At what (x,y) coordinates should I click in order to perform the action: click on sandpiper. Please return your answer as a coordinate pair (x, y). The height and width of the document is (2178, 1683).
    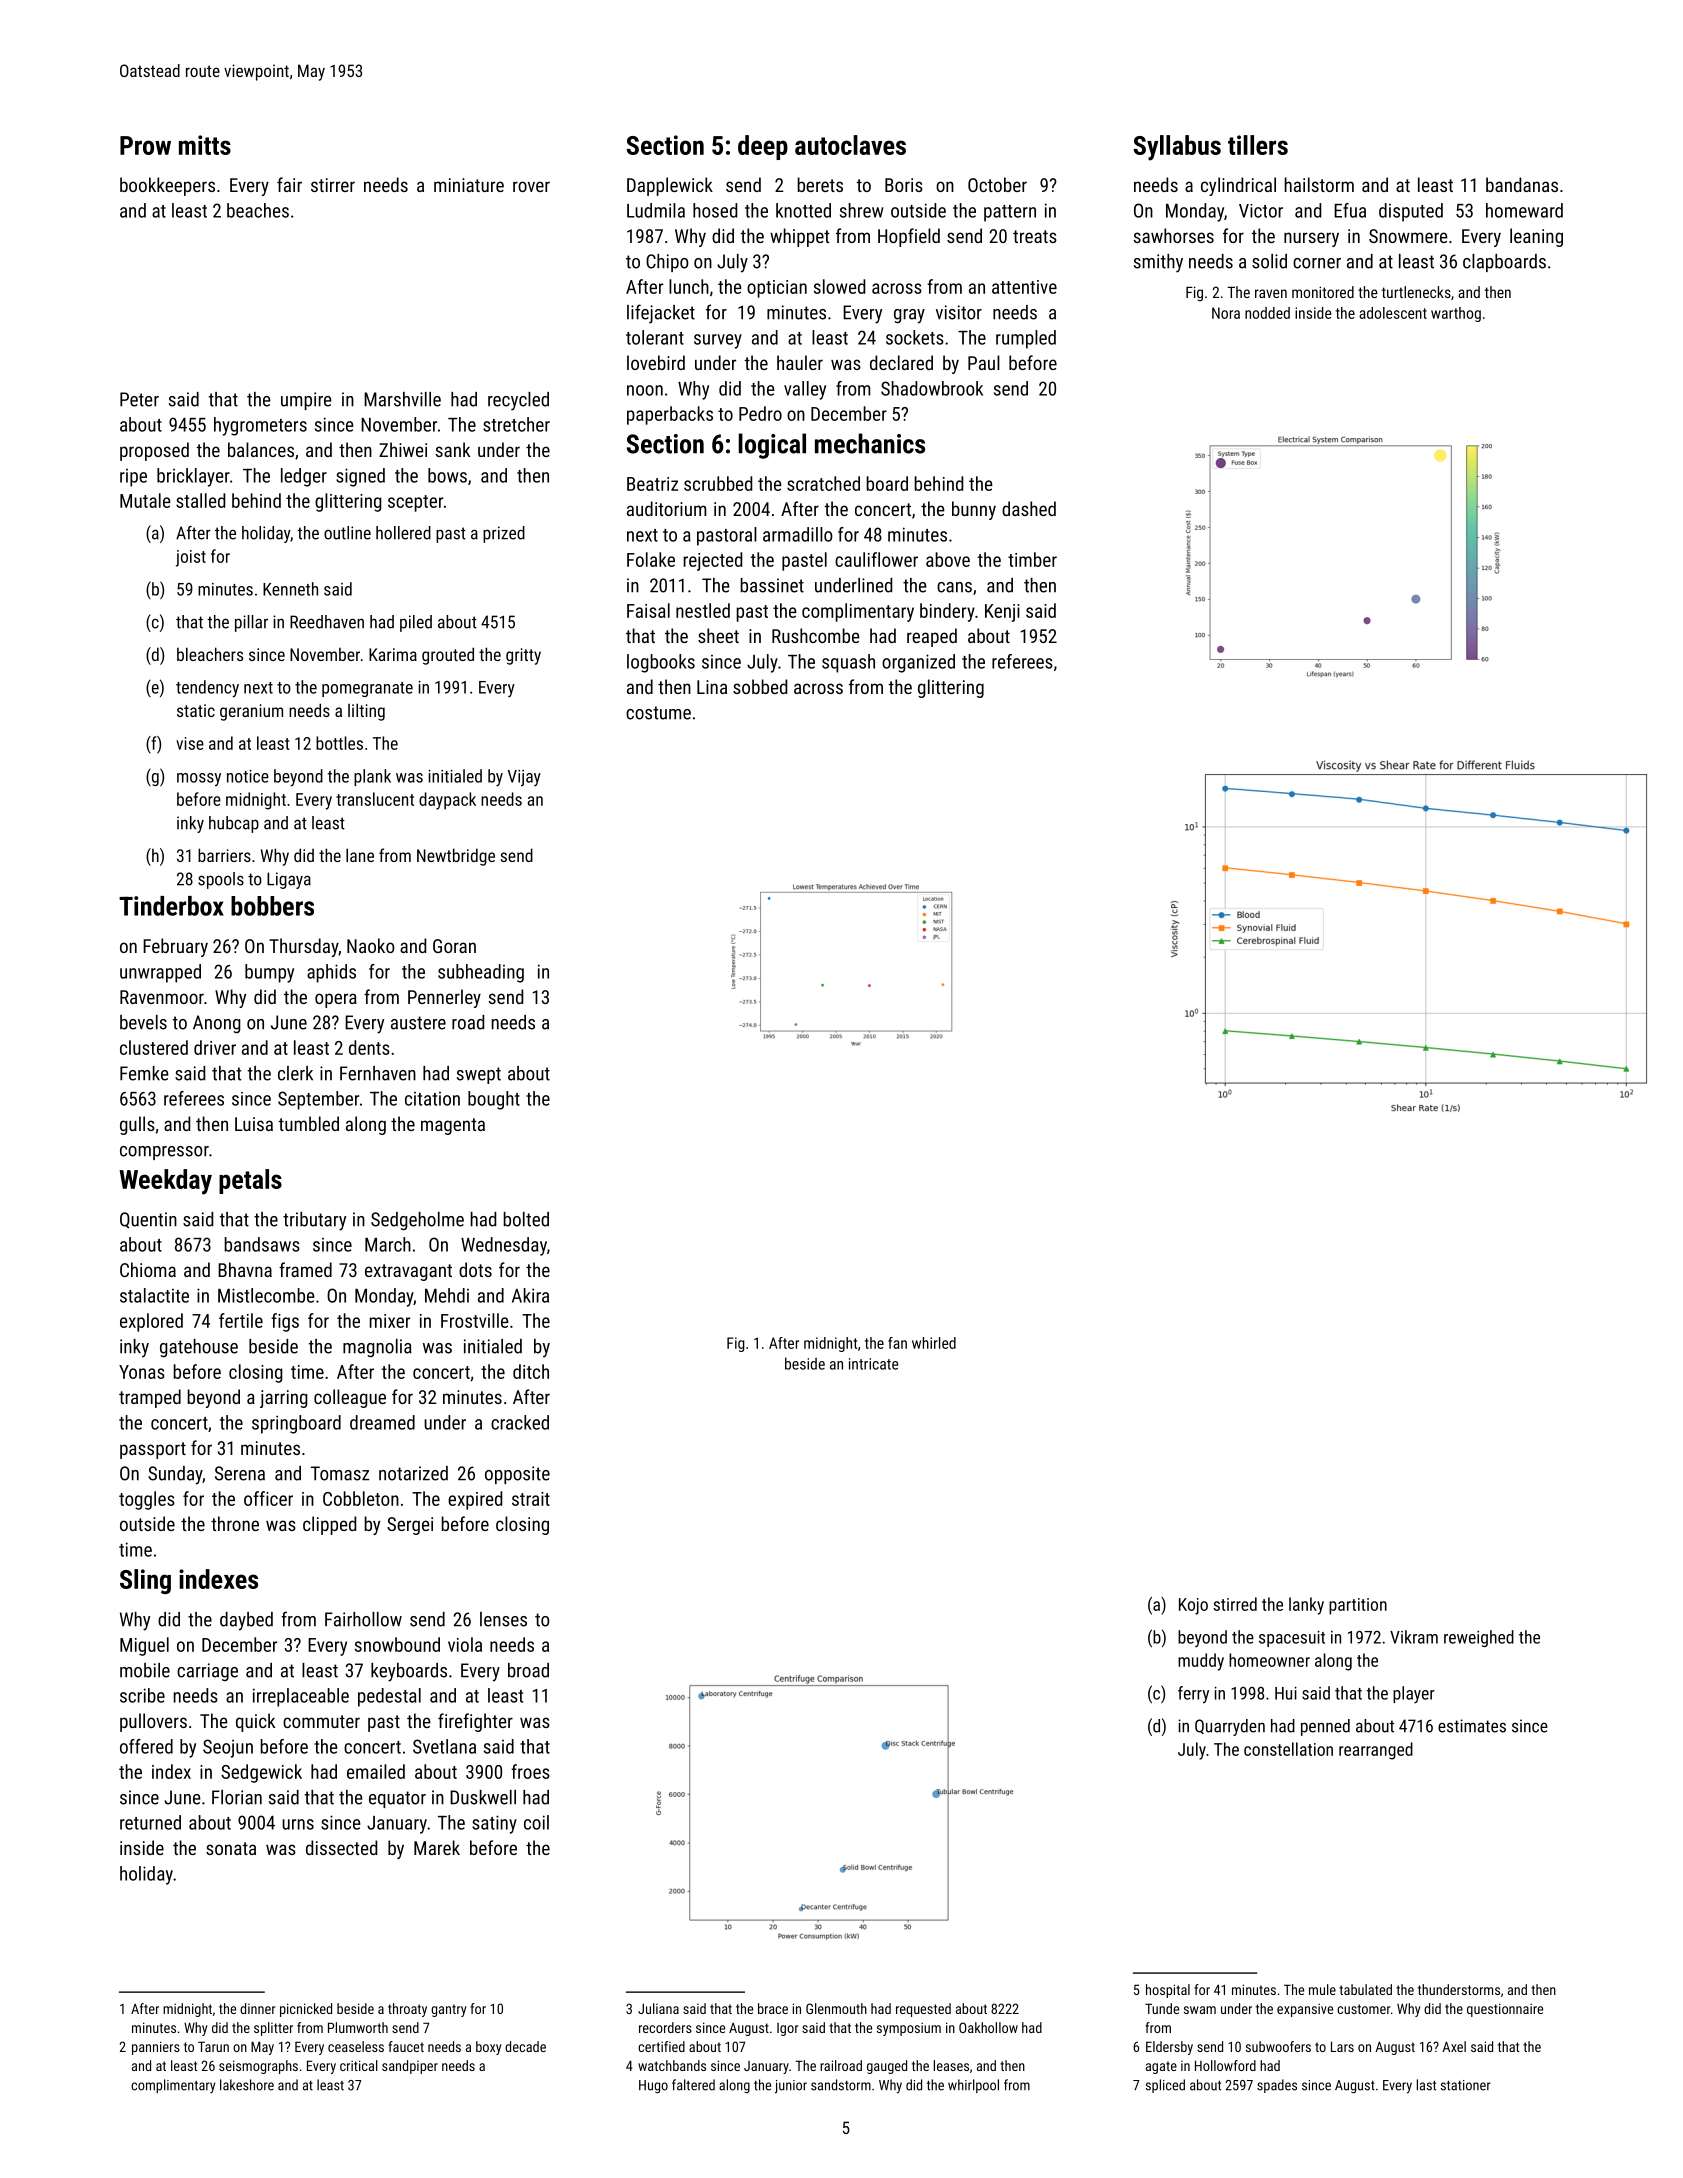
    Looking at the image, I should click on (410, 2067).
